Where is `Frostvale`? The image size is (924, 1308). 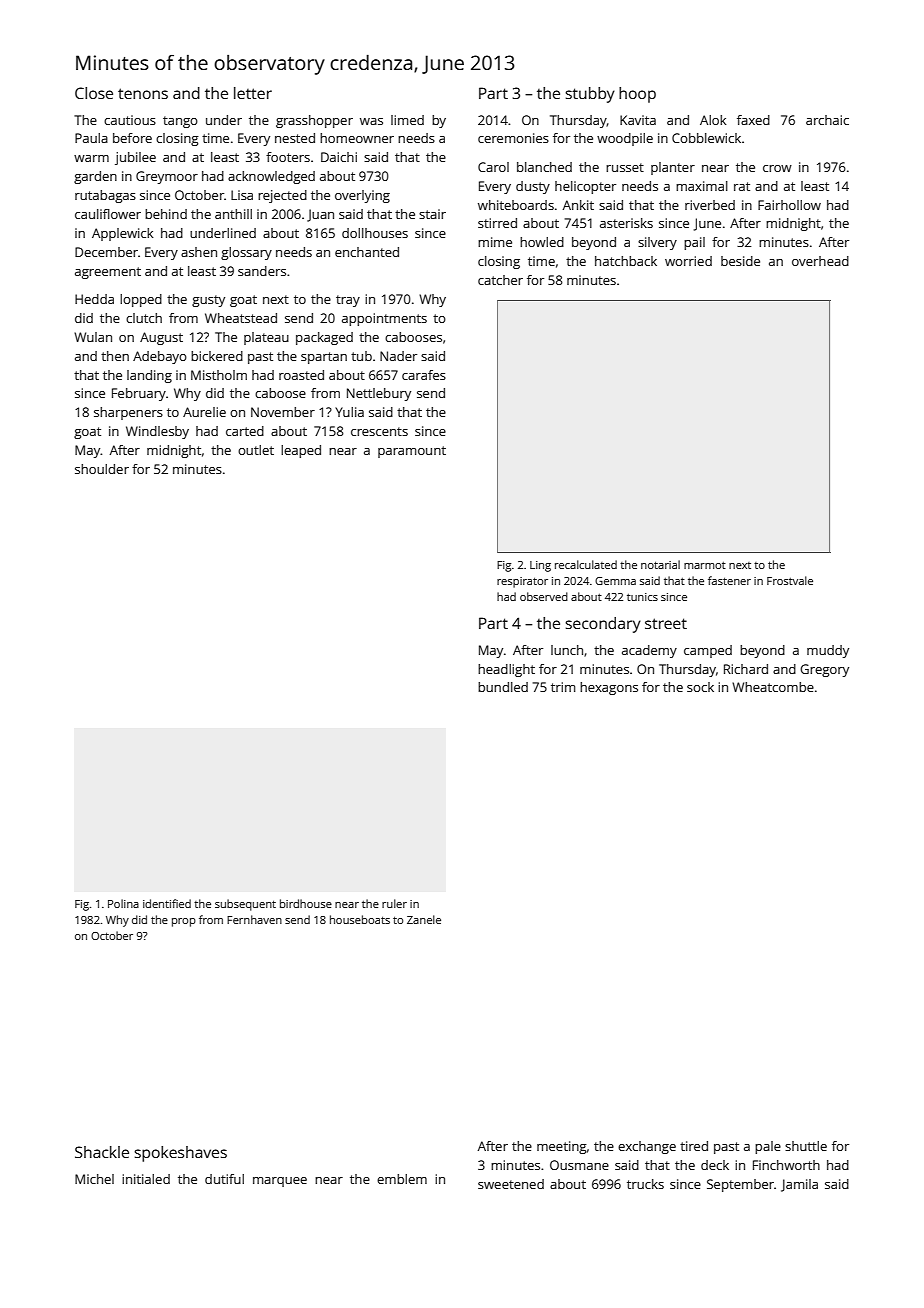
Frostvale is located at coordinates (790, 580).
